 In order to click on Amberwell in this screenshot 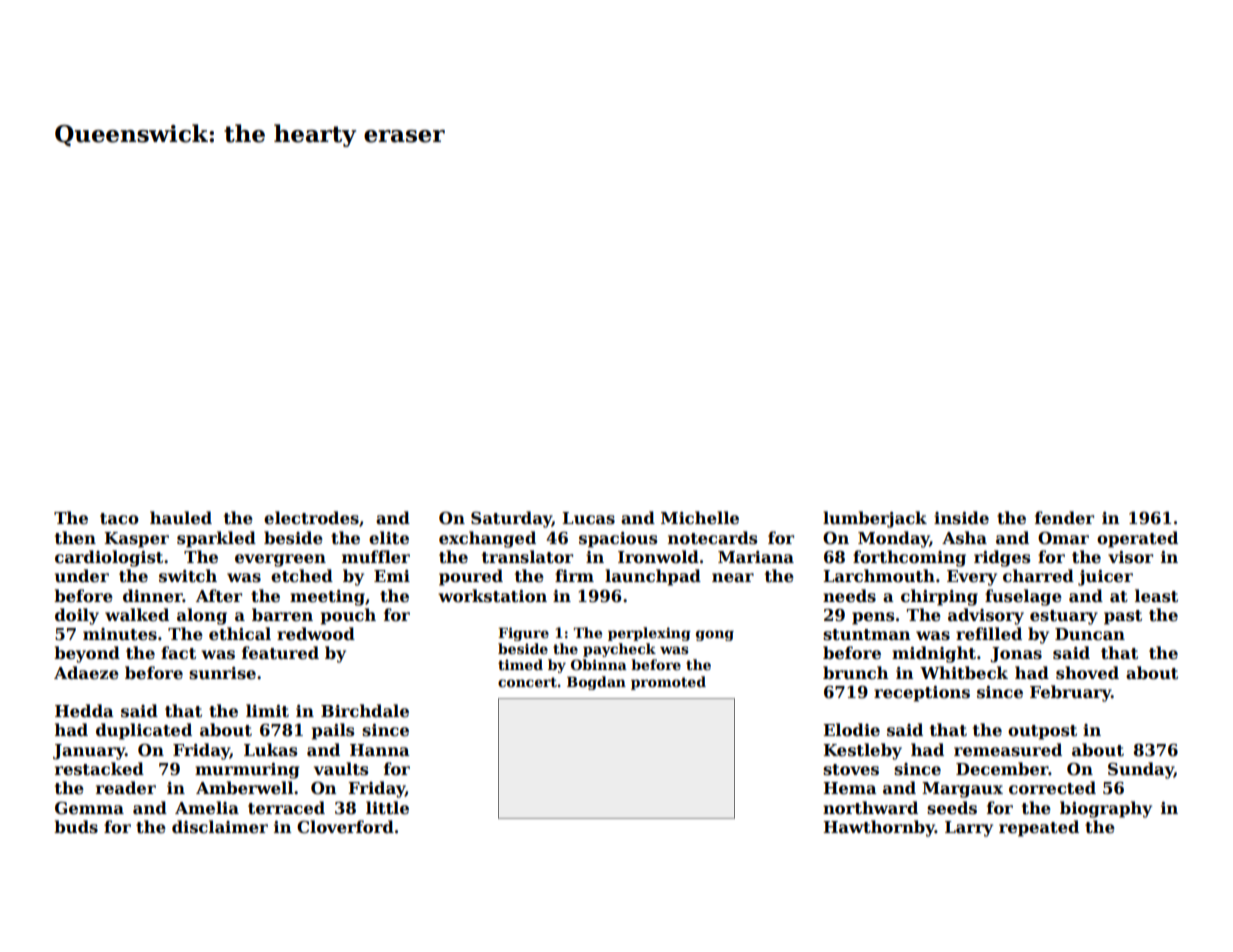, I will do `click(244, 787)`.
